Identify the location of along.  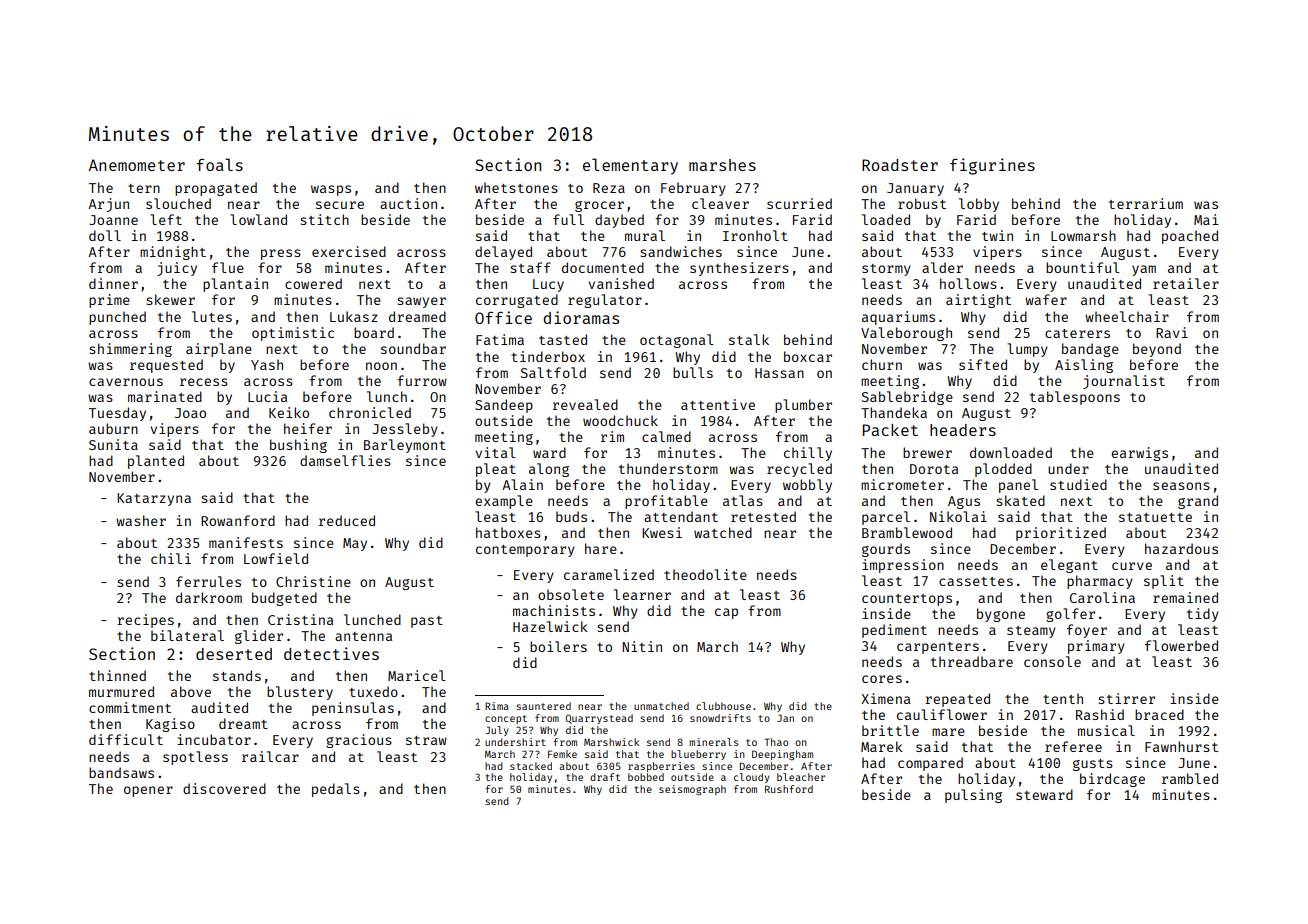
(549, 470).
